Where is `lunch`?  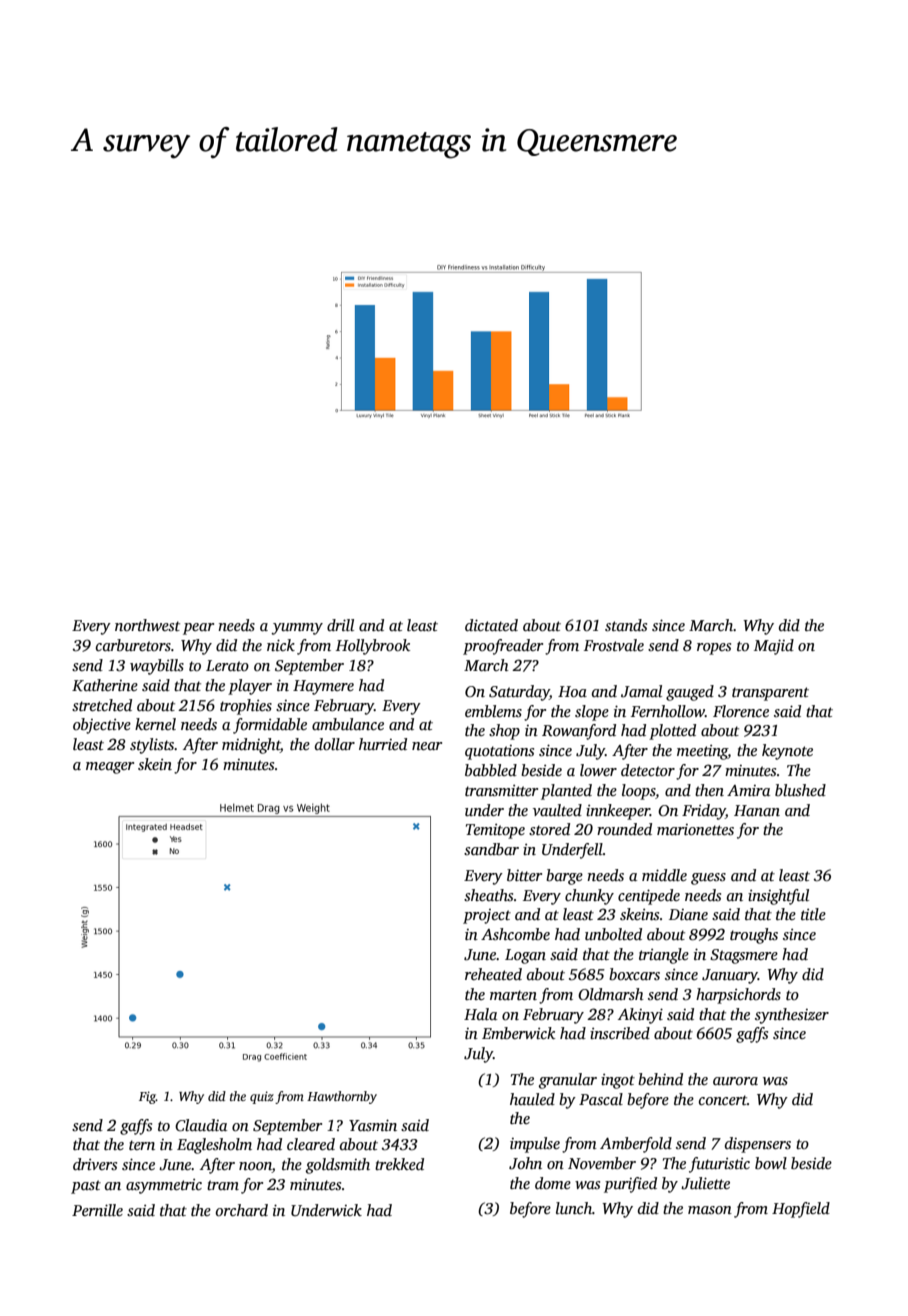 lunch is located at coordinates (574, 1208).
